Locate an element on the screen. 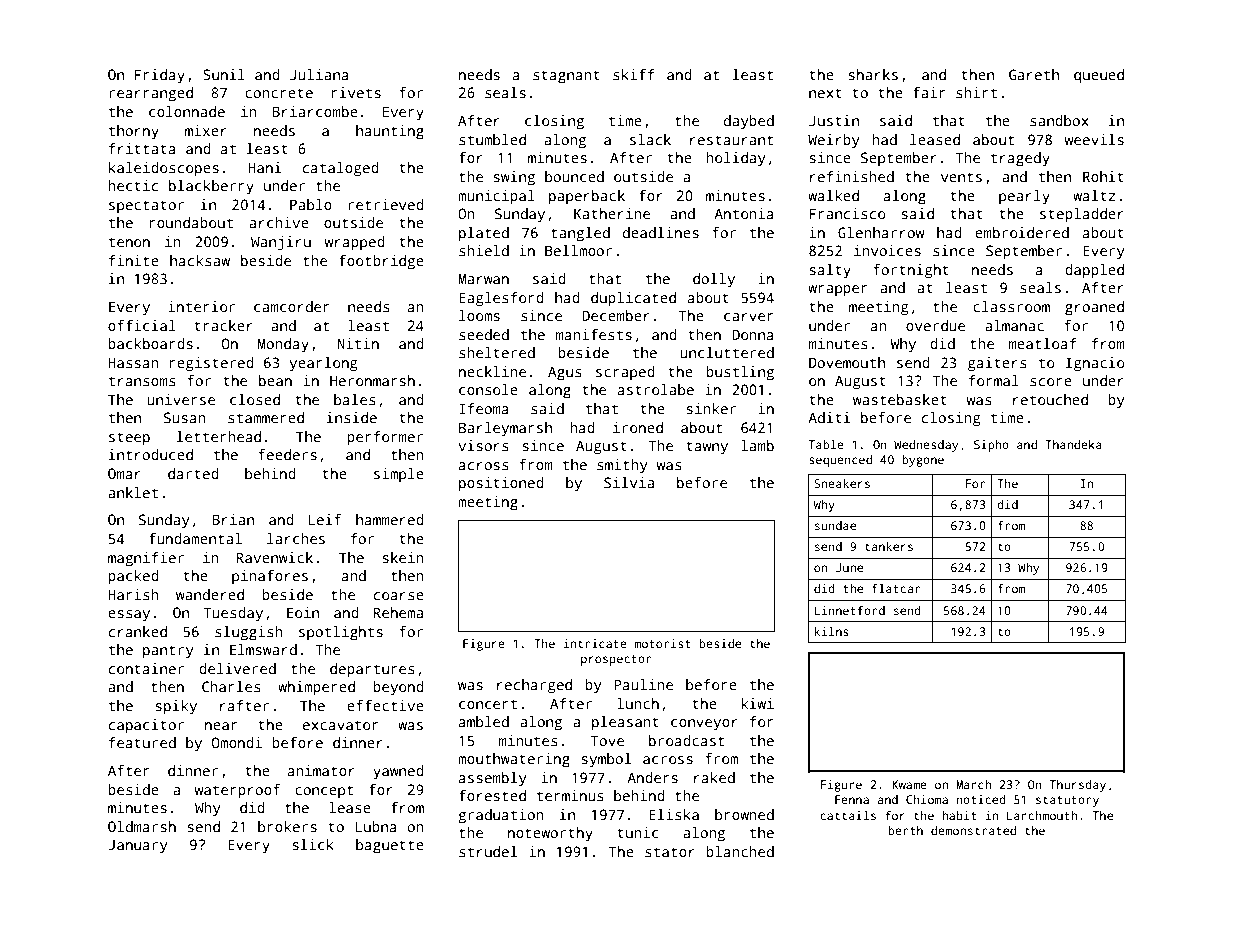  invoices is located at coordinates (887, 250).
